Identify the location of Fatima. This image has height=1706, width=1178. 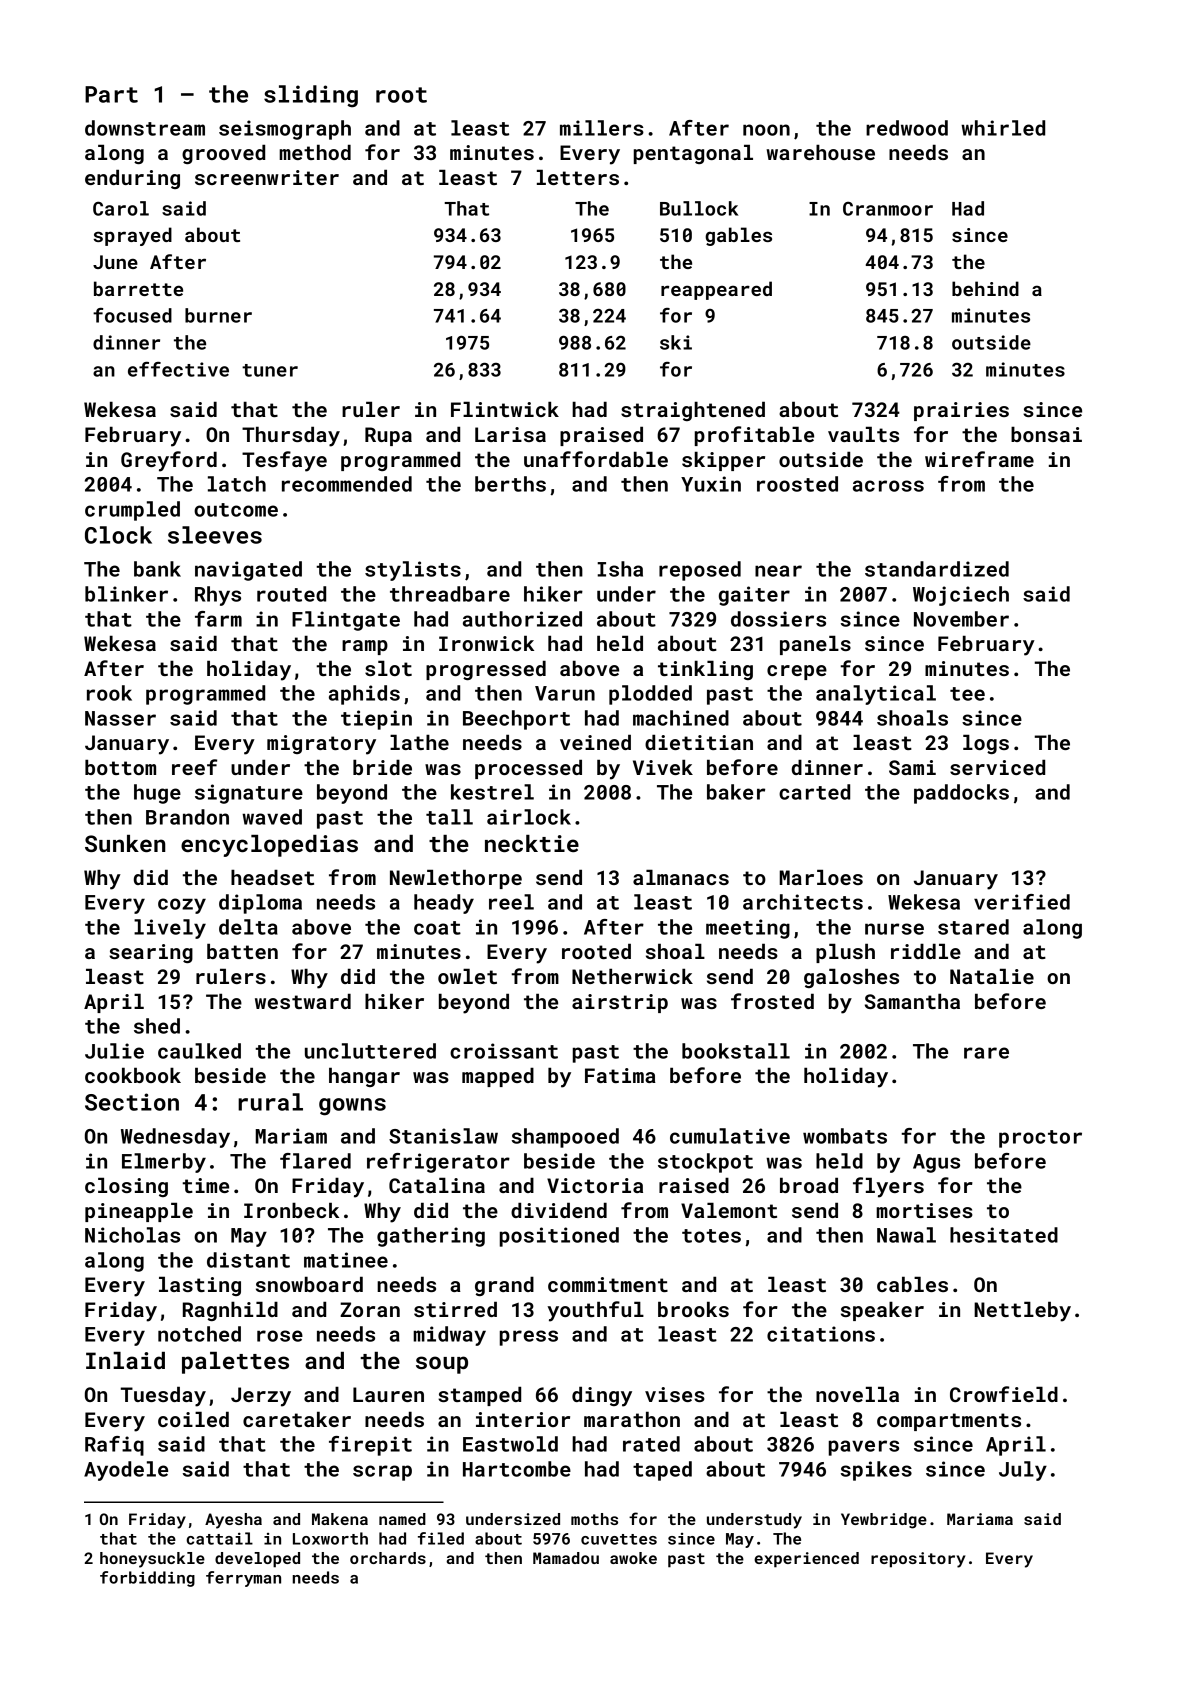
(620, 1075).
